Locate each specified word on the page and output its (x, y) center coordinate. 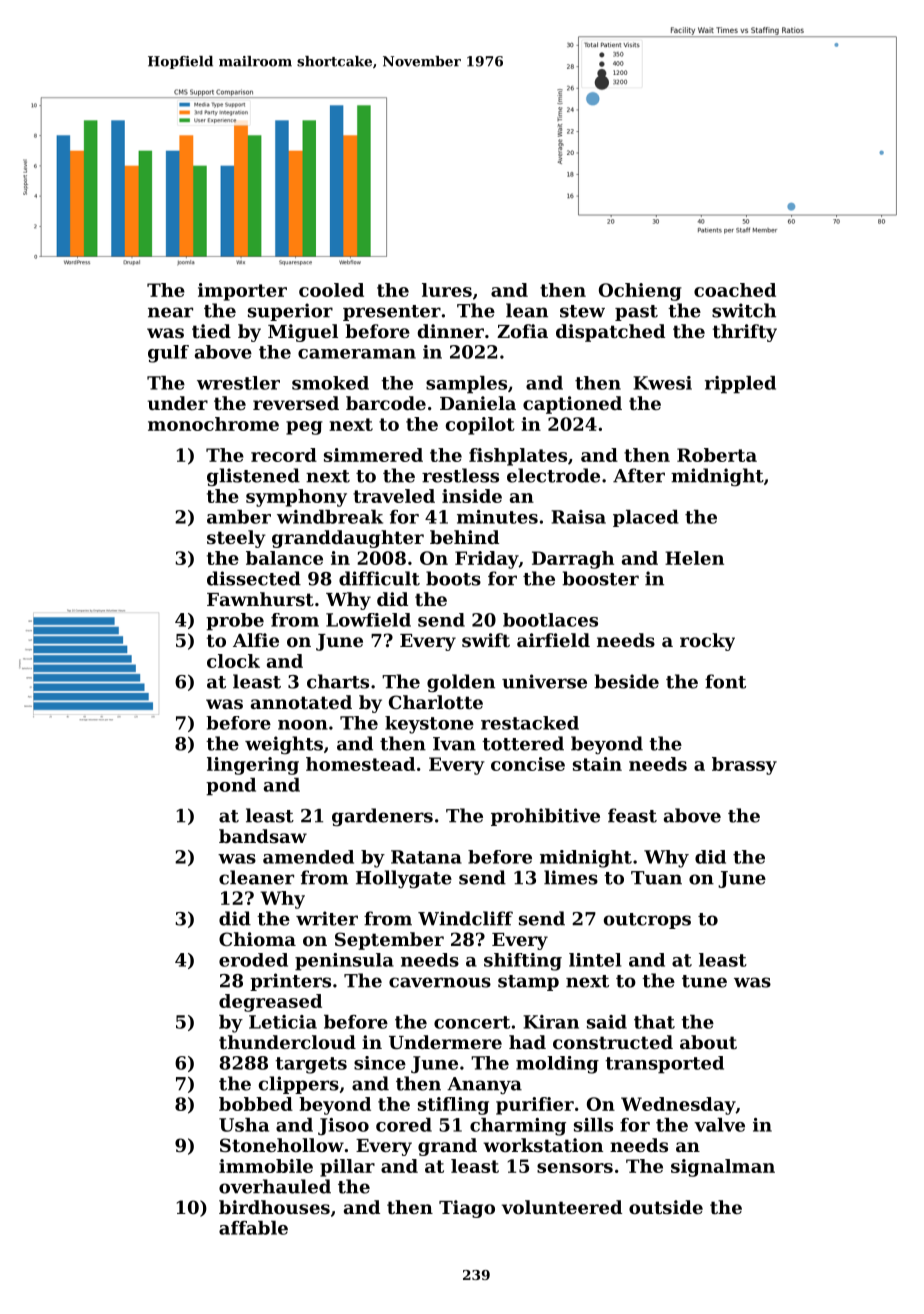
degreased (270, 1003)
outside (666, 1207)
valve (719, 1125)
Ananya (484, 1085)
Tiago (467, 1209)
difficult (379, 578)
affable (253, 1228)
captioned (572, 405)
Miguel (303, 333)
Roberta (717, 455)
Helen (694, 558)
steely (236, 539)
